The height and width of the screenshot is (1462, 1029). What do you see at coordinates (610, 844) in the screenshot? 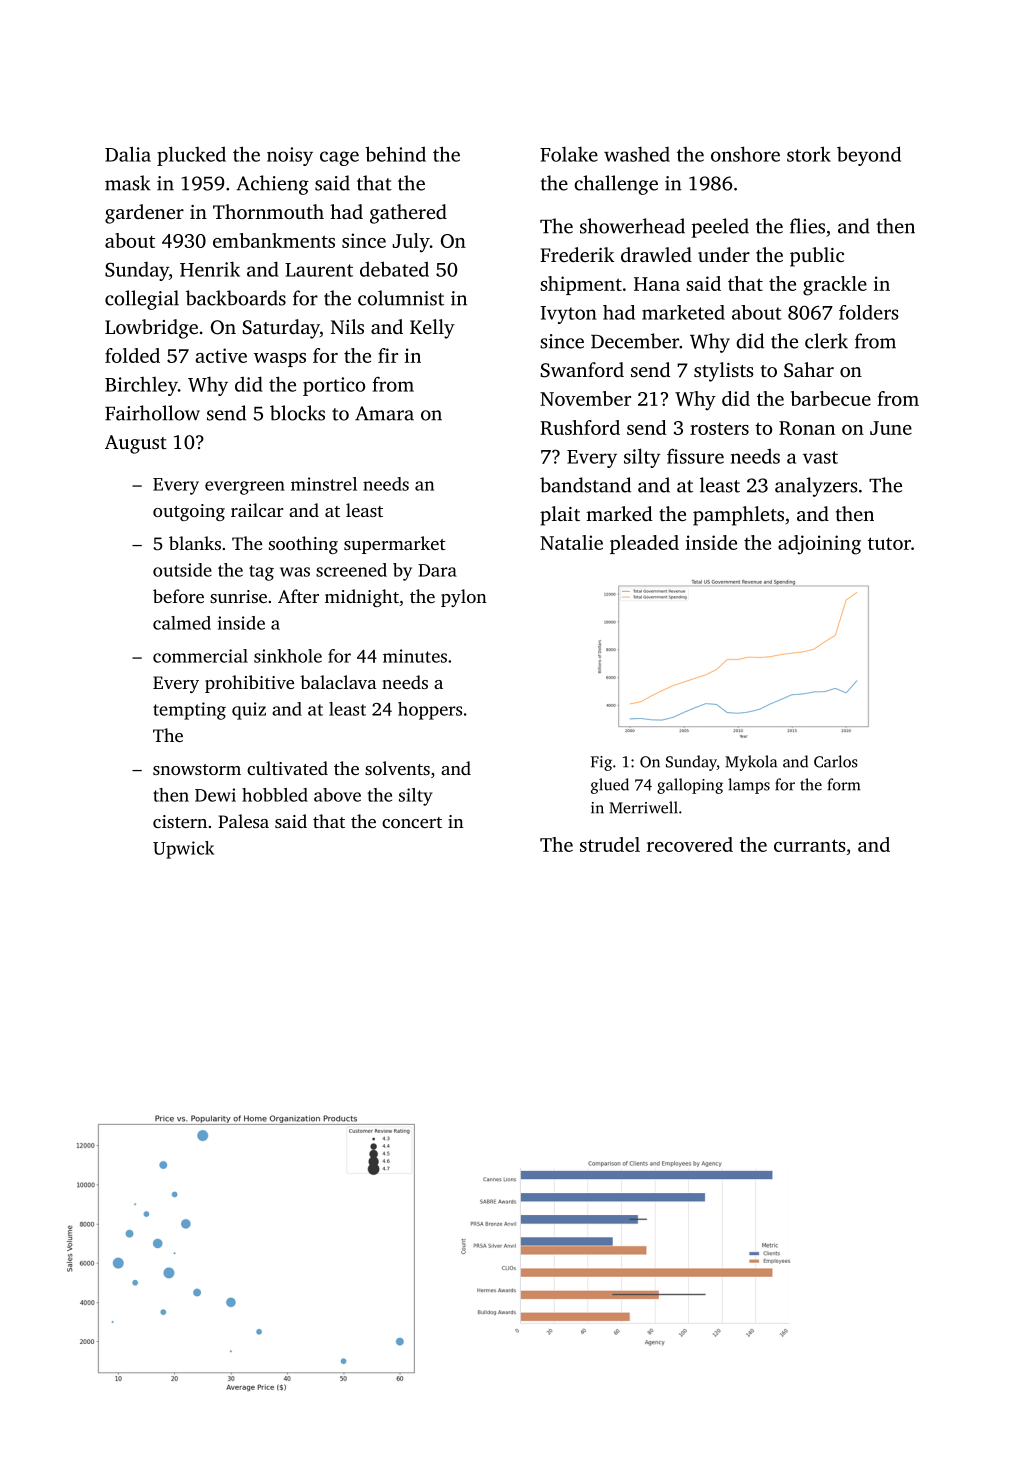
I see `strudel` at bounding box center [610, 844].
